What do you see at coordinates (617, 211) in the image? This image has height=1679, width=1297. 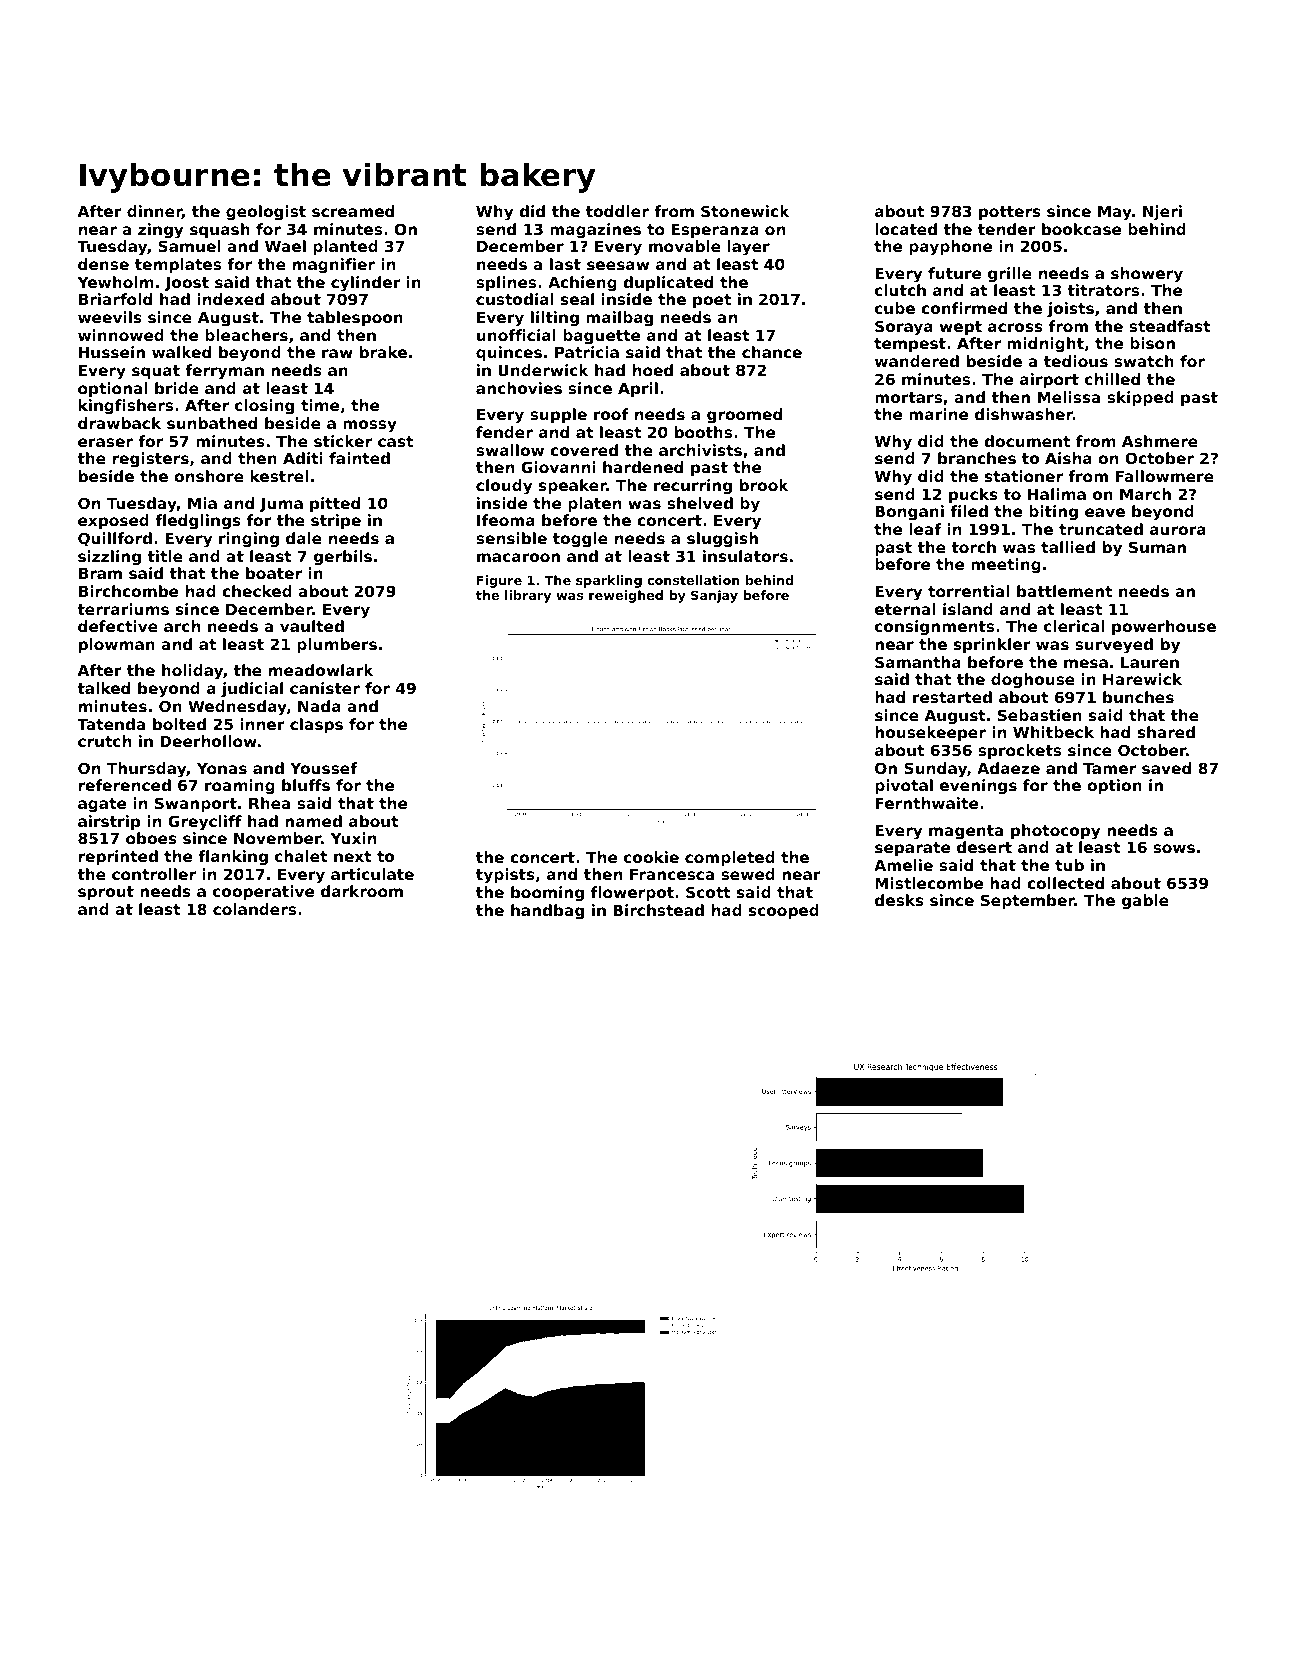 I see `toddler` at bounding box center [617, 211].
